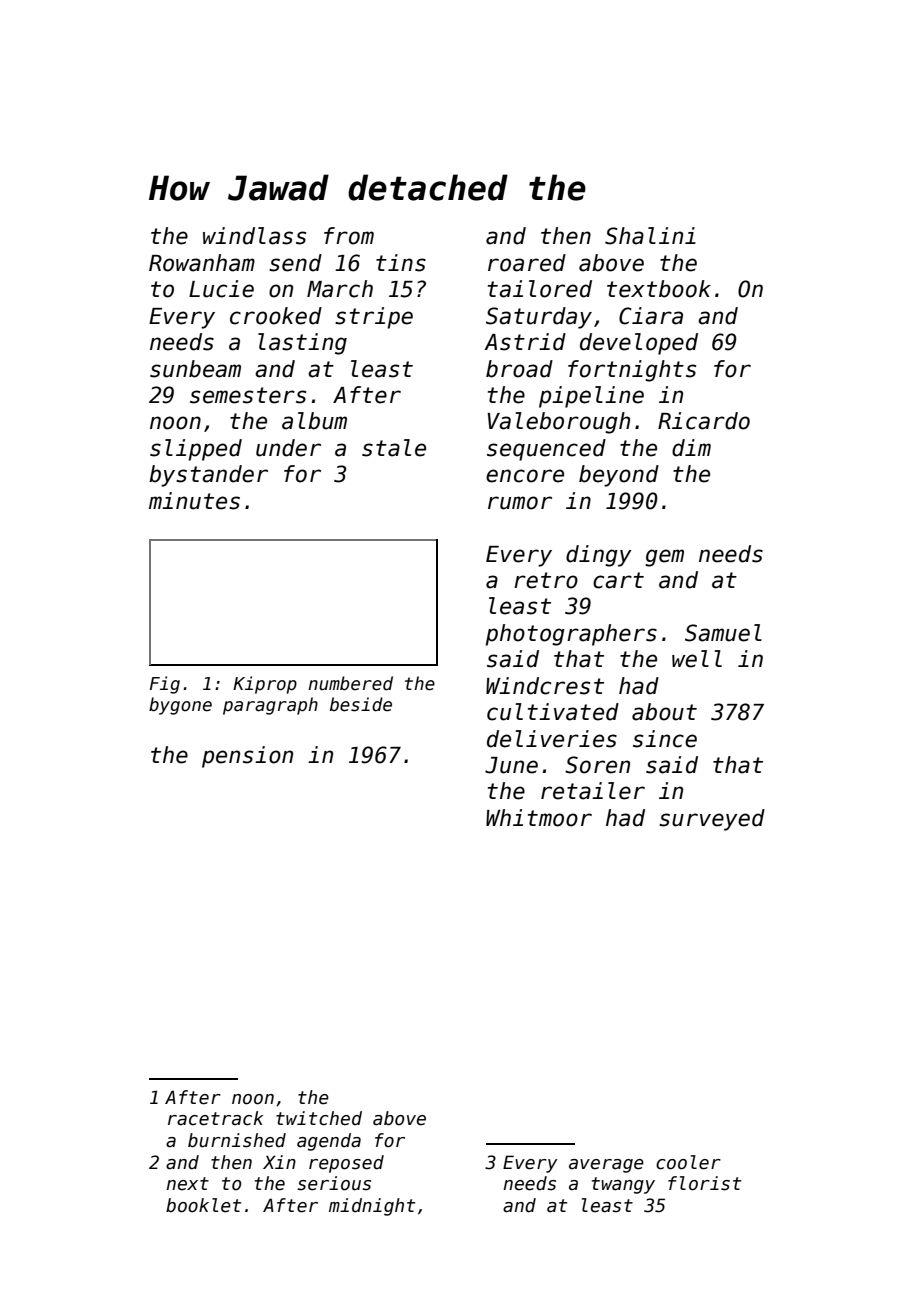  Describe the element at coordinates (691, 448) in the screenshot. I see `dim` at that location.
